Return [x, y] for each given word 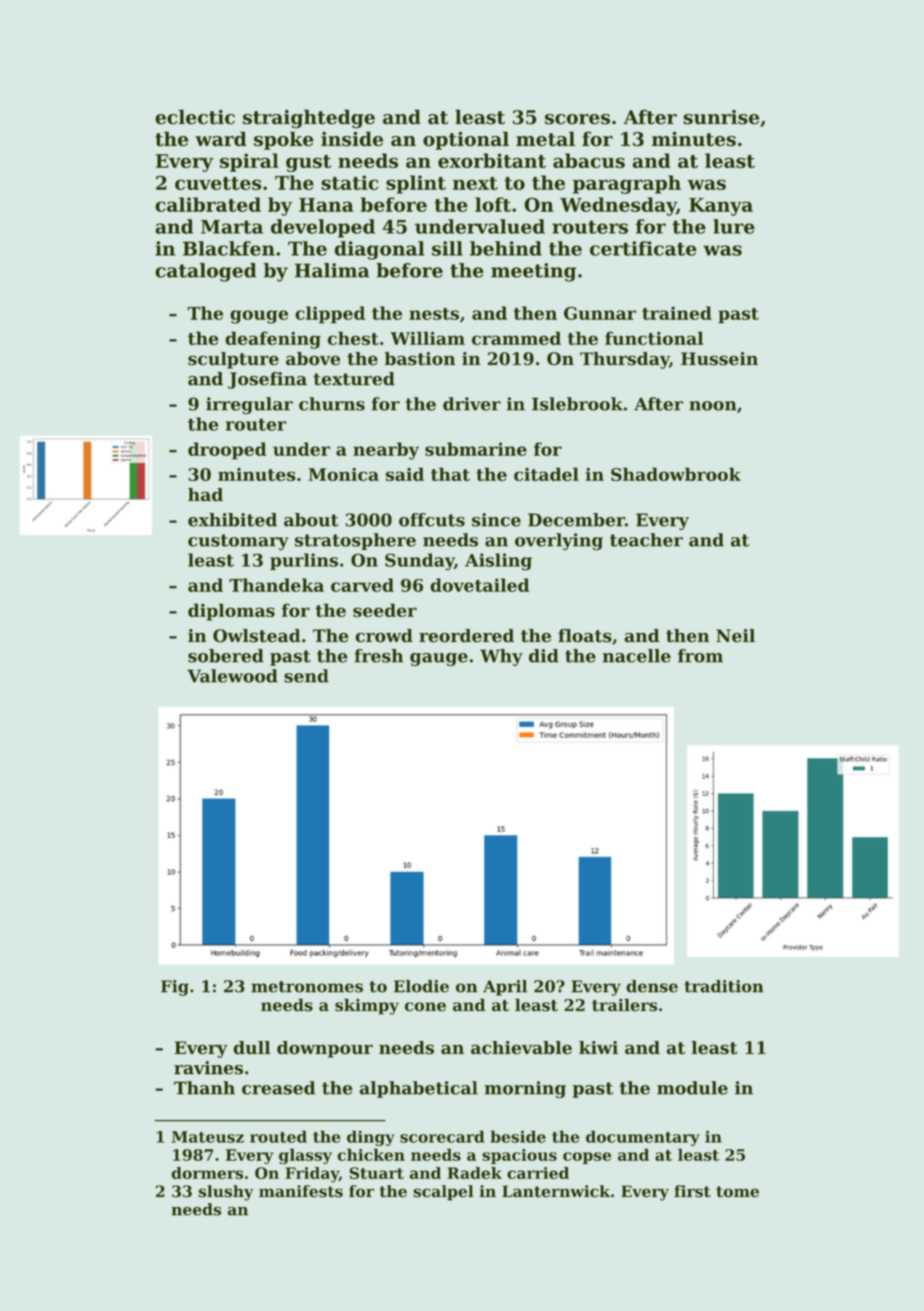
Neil [735, 636]
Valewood [232, 676]
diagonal [379, 250]
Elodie [421, 986]
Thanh [204, 1088]
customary [238, 542]
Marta [232, 227]
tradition [723, 986]
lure [734, 226]
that [450, 474]
